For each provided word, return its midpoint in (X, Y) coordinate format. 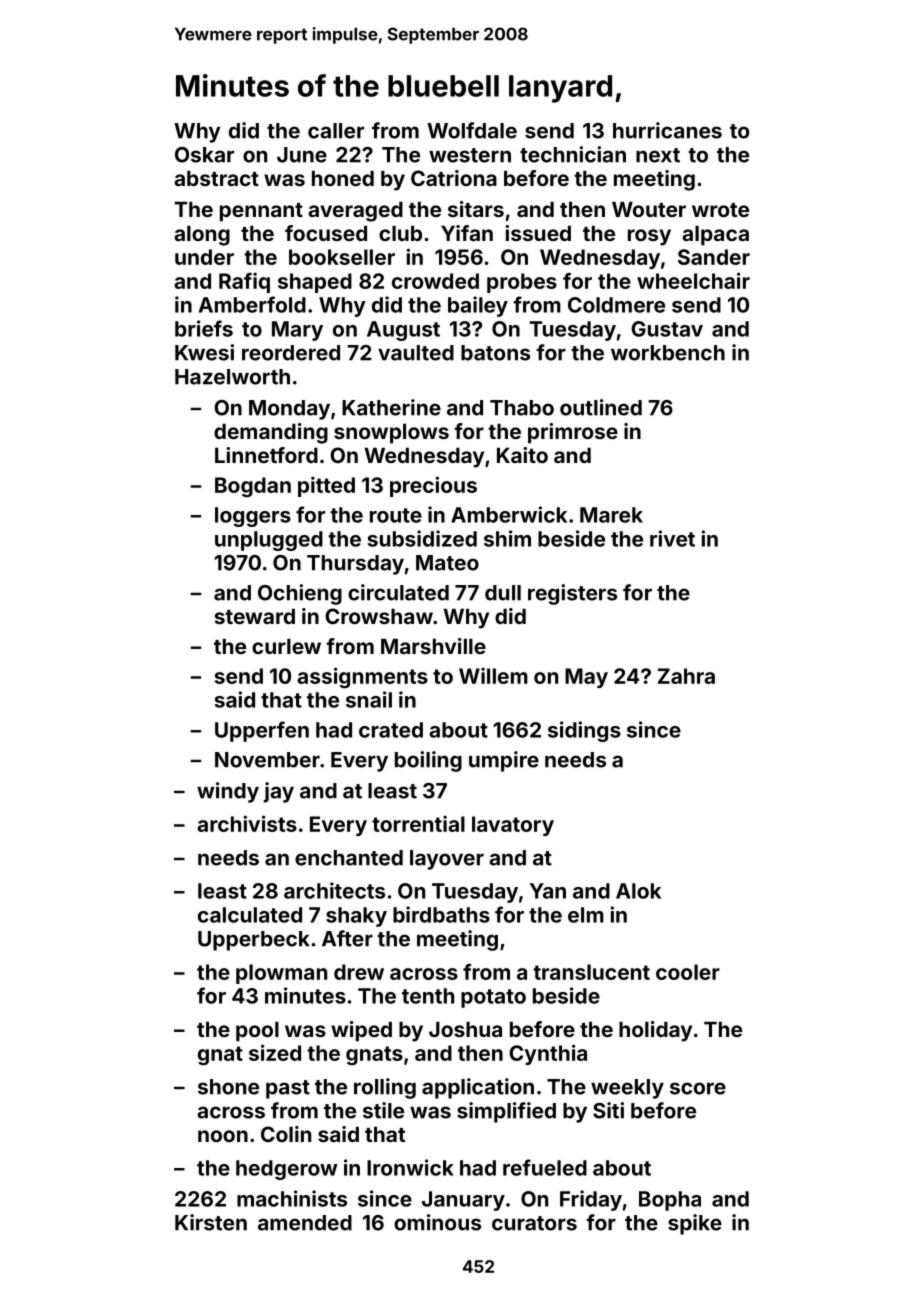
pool (257, 1032)
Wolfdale (472, 130)
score (698, 1088)
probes (522, 283)
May (586, 678)
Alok (638, 891)
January (463, 1201)
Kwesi (204, 352)
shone (228, 1087)
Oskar (204, 155)
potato (493, 998)
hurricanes (667, 130)
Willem (493, 675)
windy (228, 792)
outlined (601, 407)
